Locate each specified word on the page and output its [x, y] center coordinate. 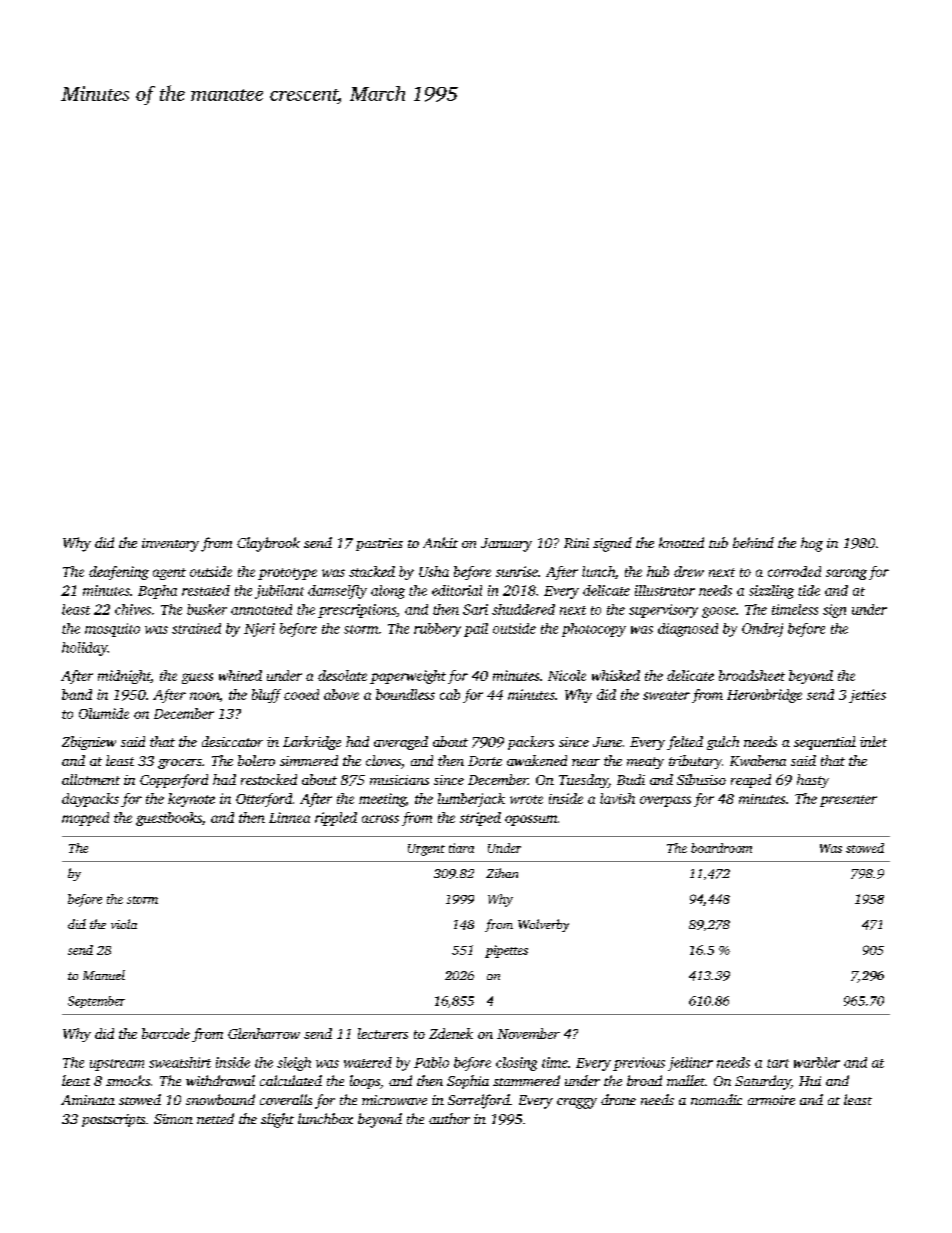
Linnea [289, 817]
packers [531, 743]
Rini [576, 543]
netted [215, 1118]
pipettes [506, 951]
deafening [119, 573]
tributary [695, 762]
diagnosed [688, 630]
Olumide [104, 713]
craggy [577, 1103]
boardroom [721, 848]
